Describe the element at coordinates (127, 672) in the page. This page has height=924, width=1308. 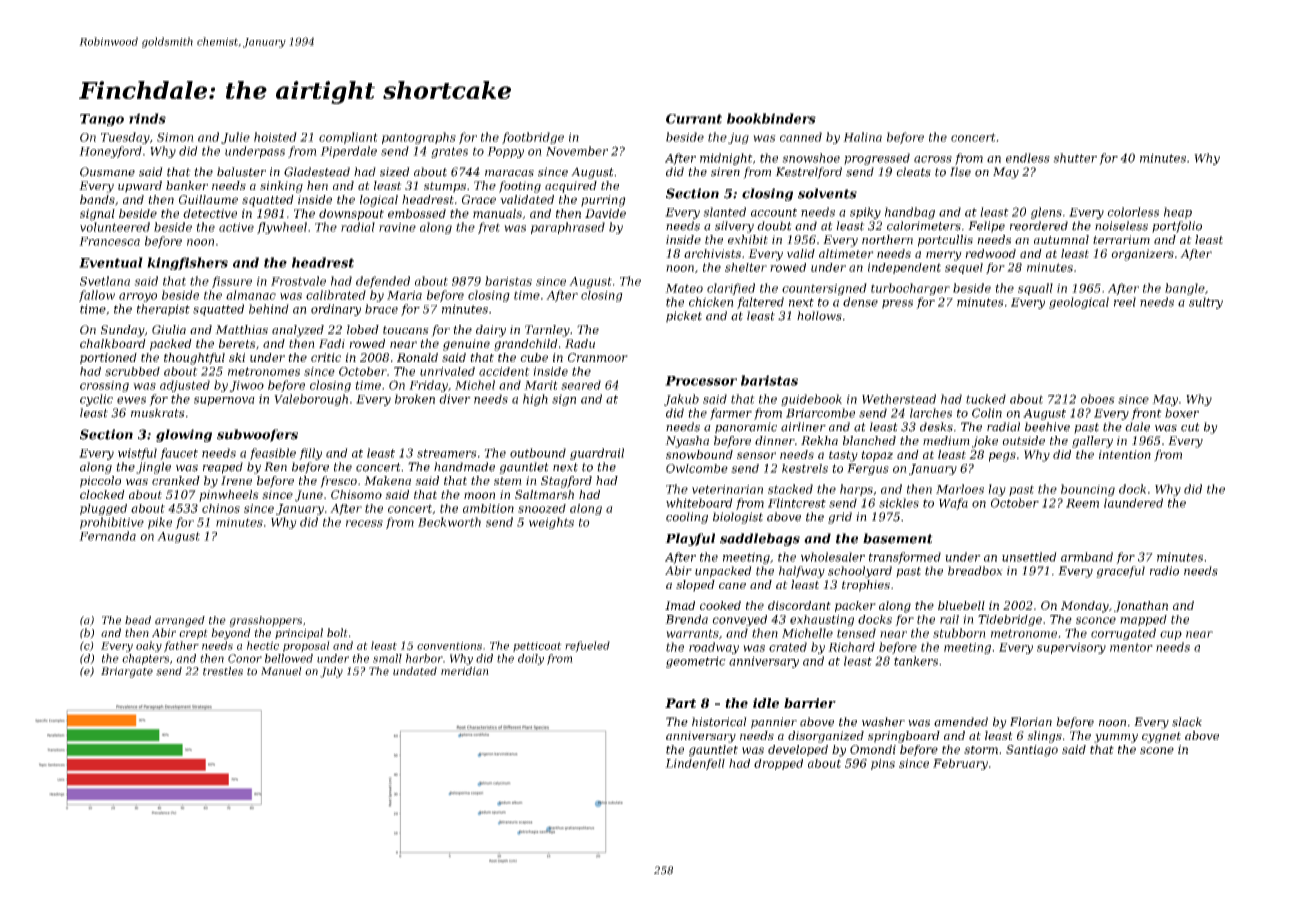
I see `Briargate` at that location.
